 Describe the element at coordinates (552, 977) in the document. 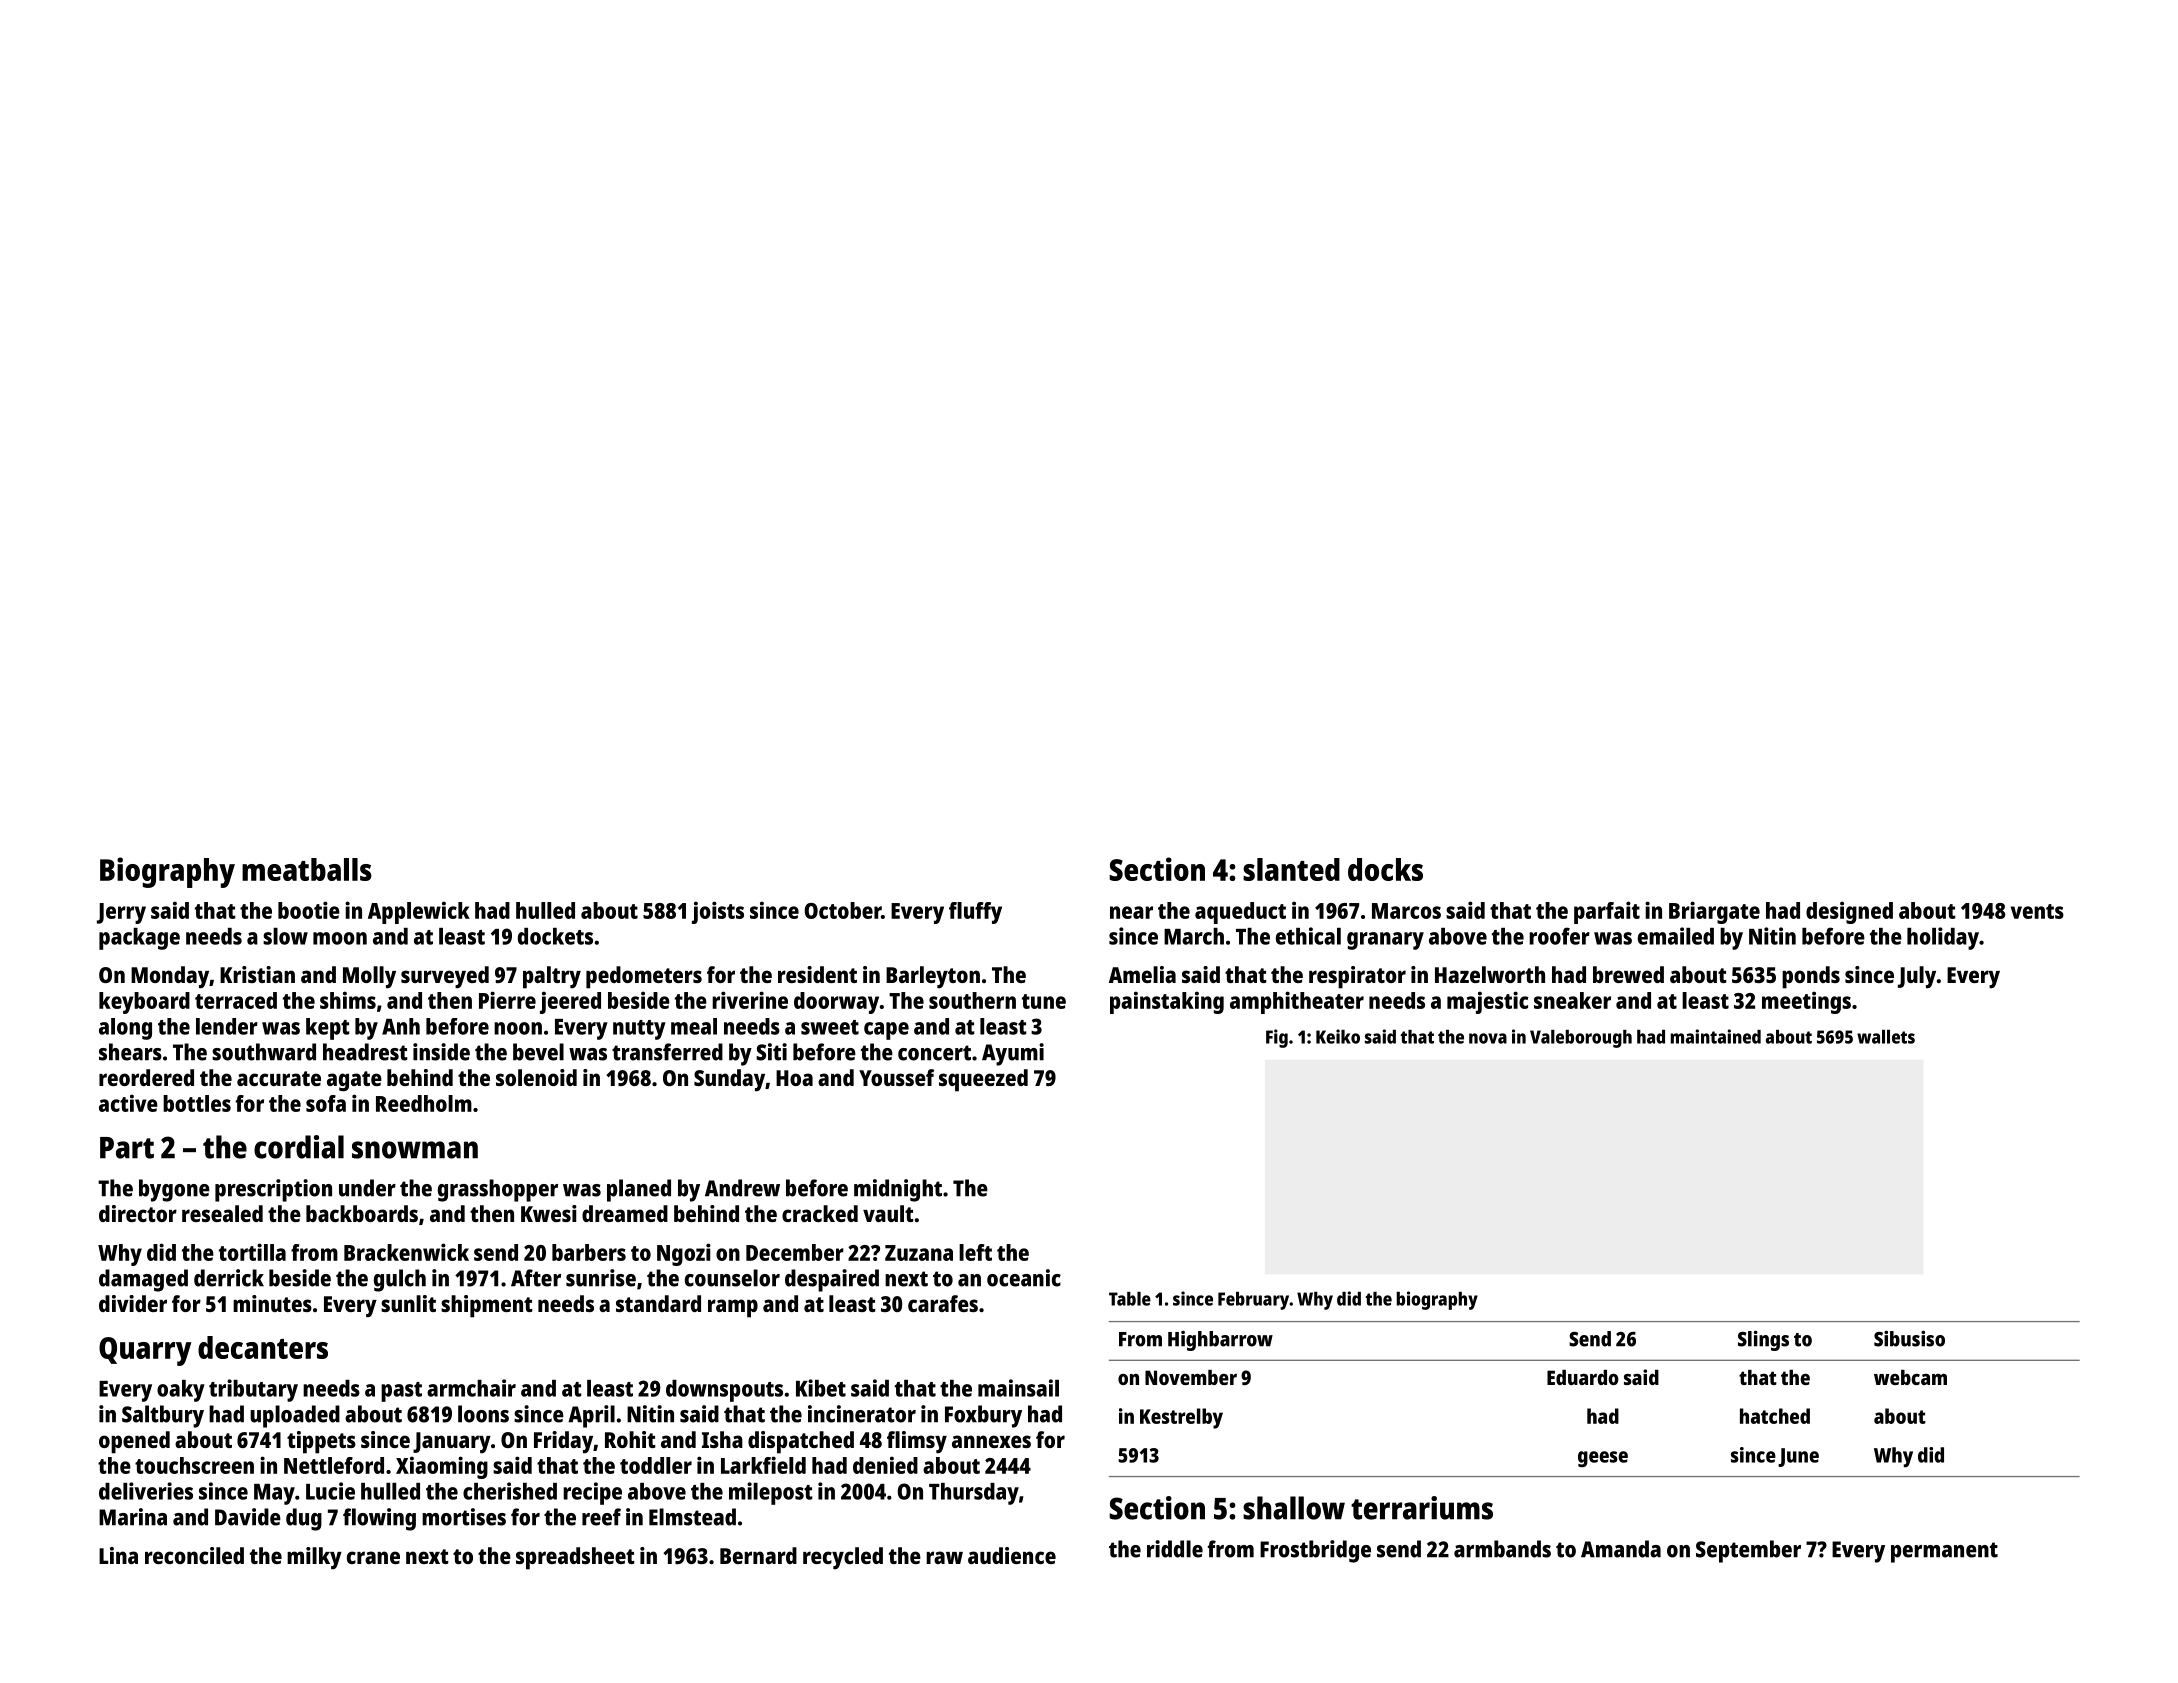

I see `paltry` at that location.
